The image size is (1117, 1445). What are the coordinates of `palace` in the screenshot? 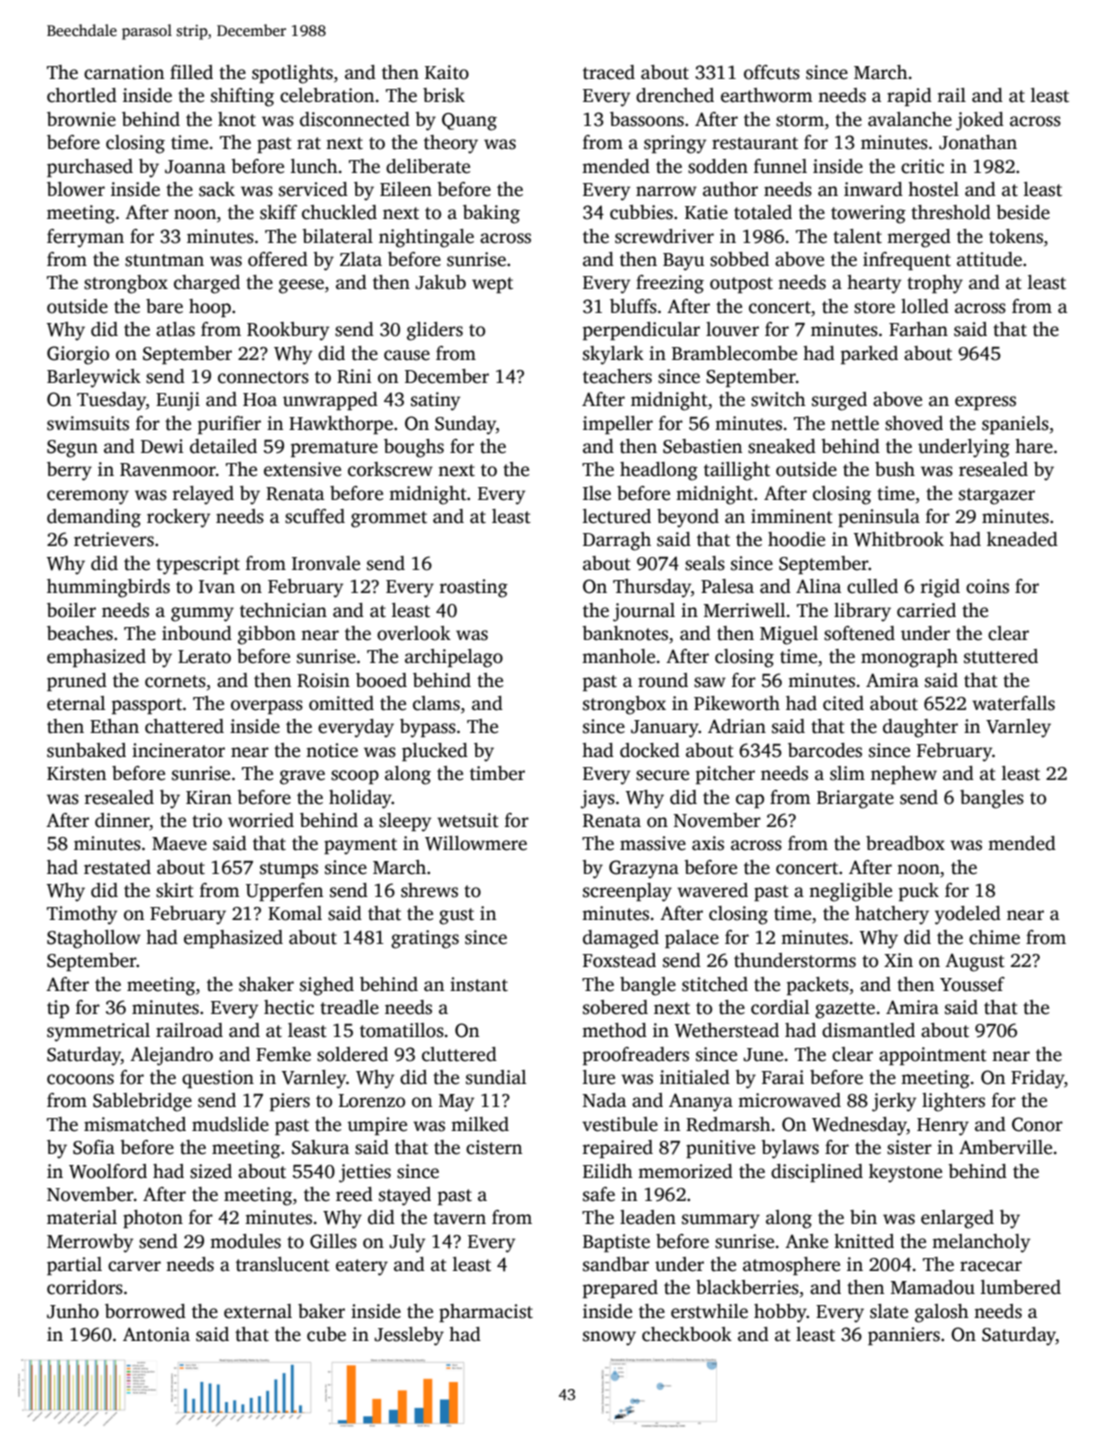 It's located at (692, 939).
